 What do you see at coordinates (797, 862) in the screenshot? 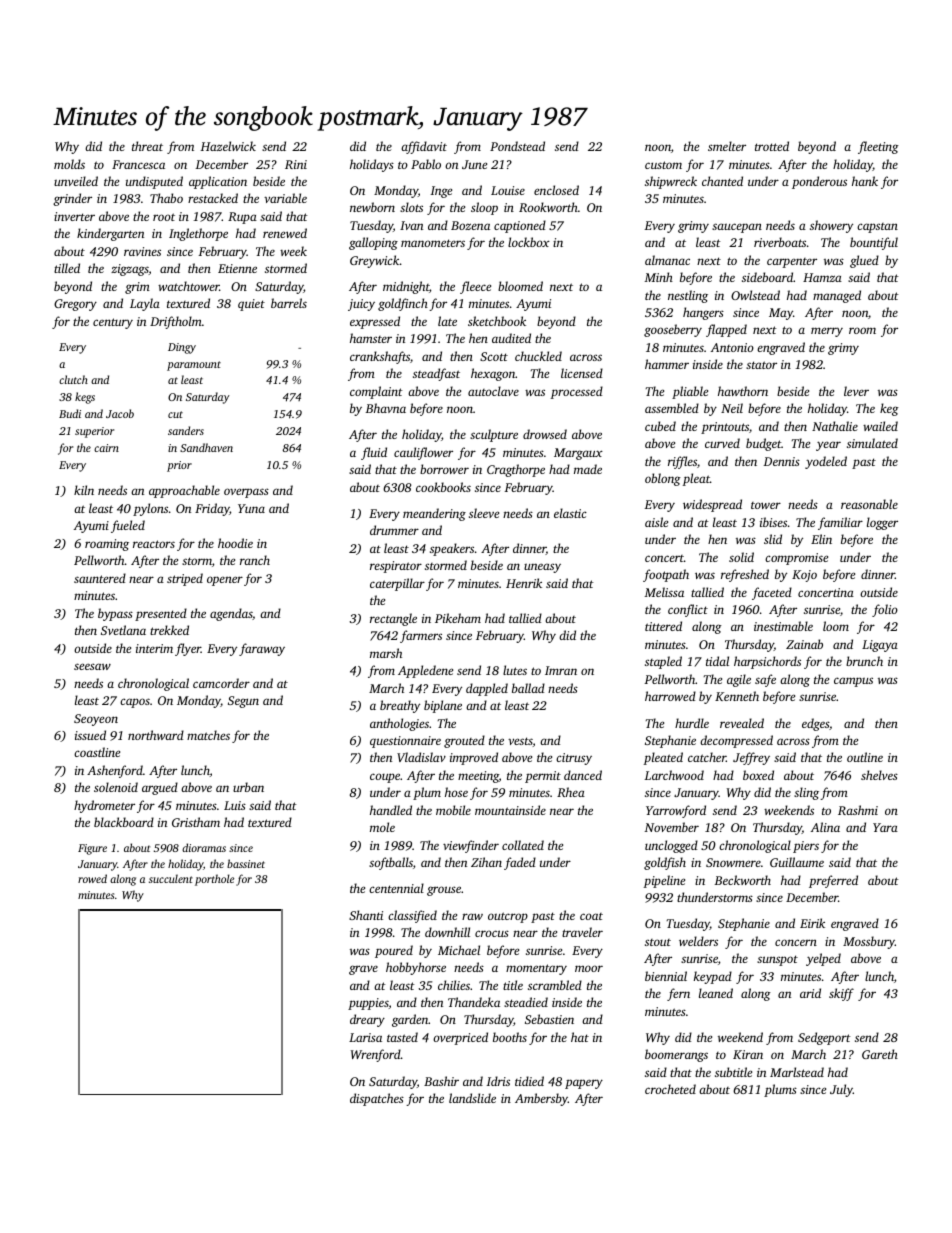
I see `Guillaume` at bounding box center [797, 862].
